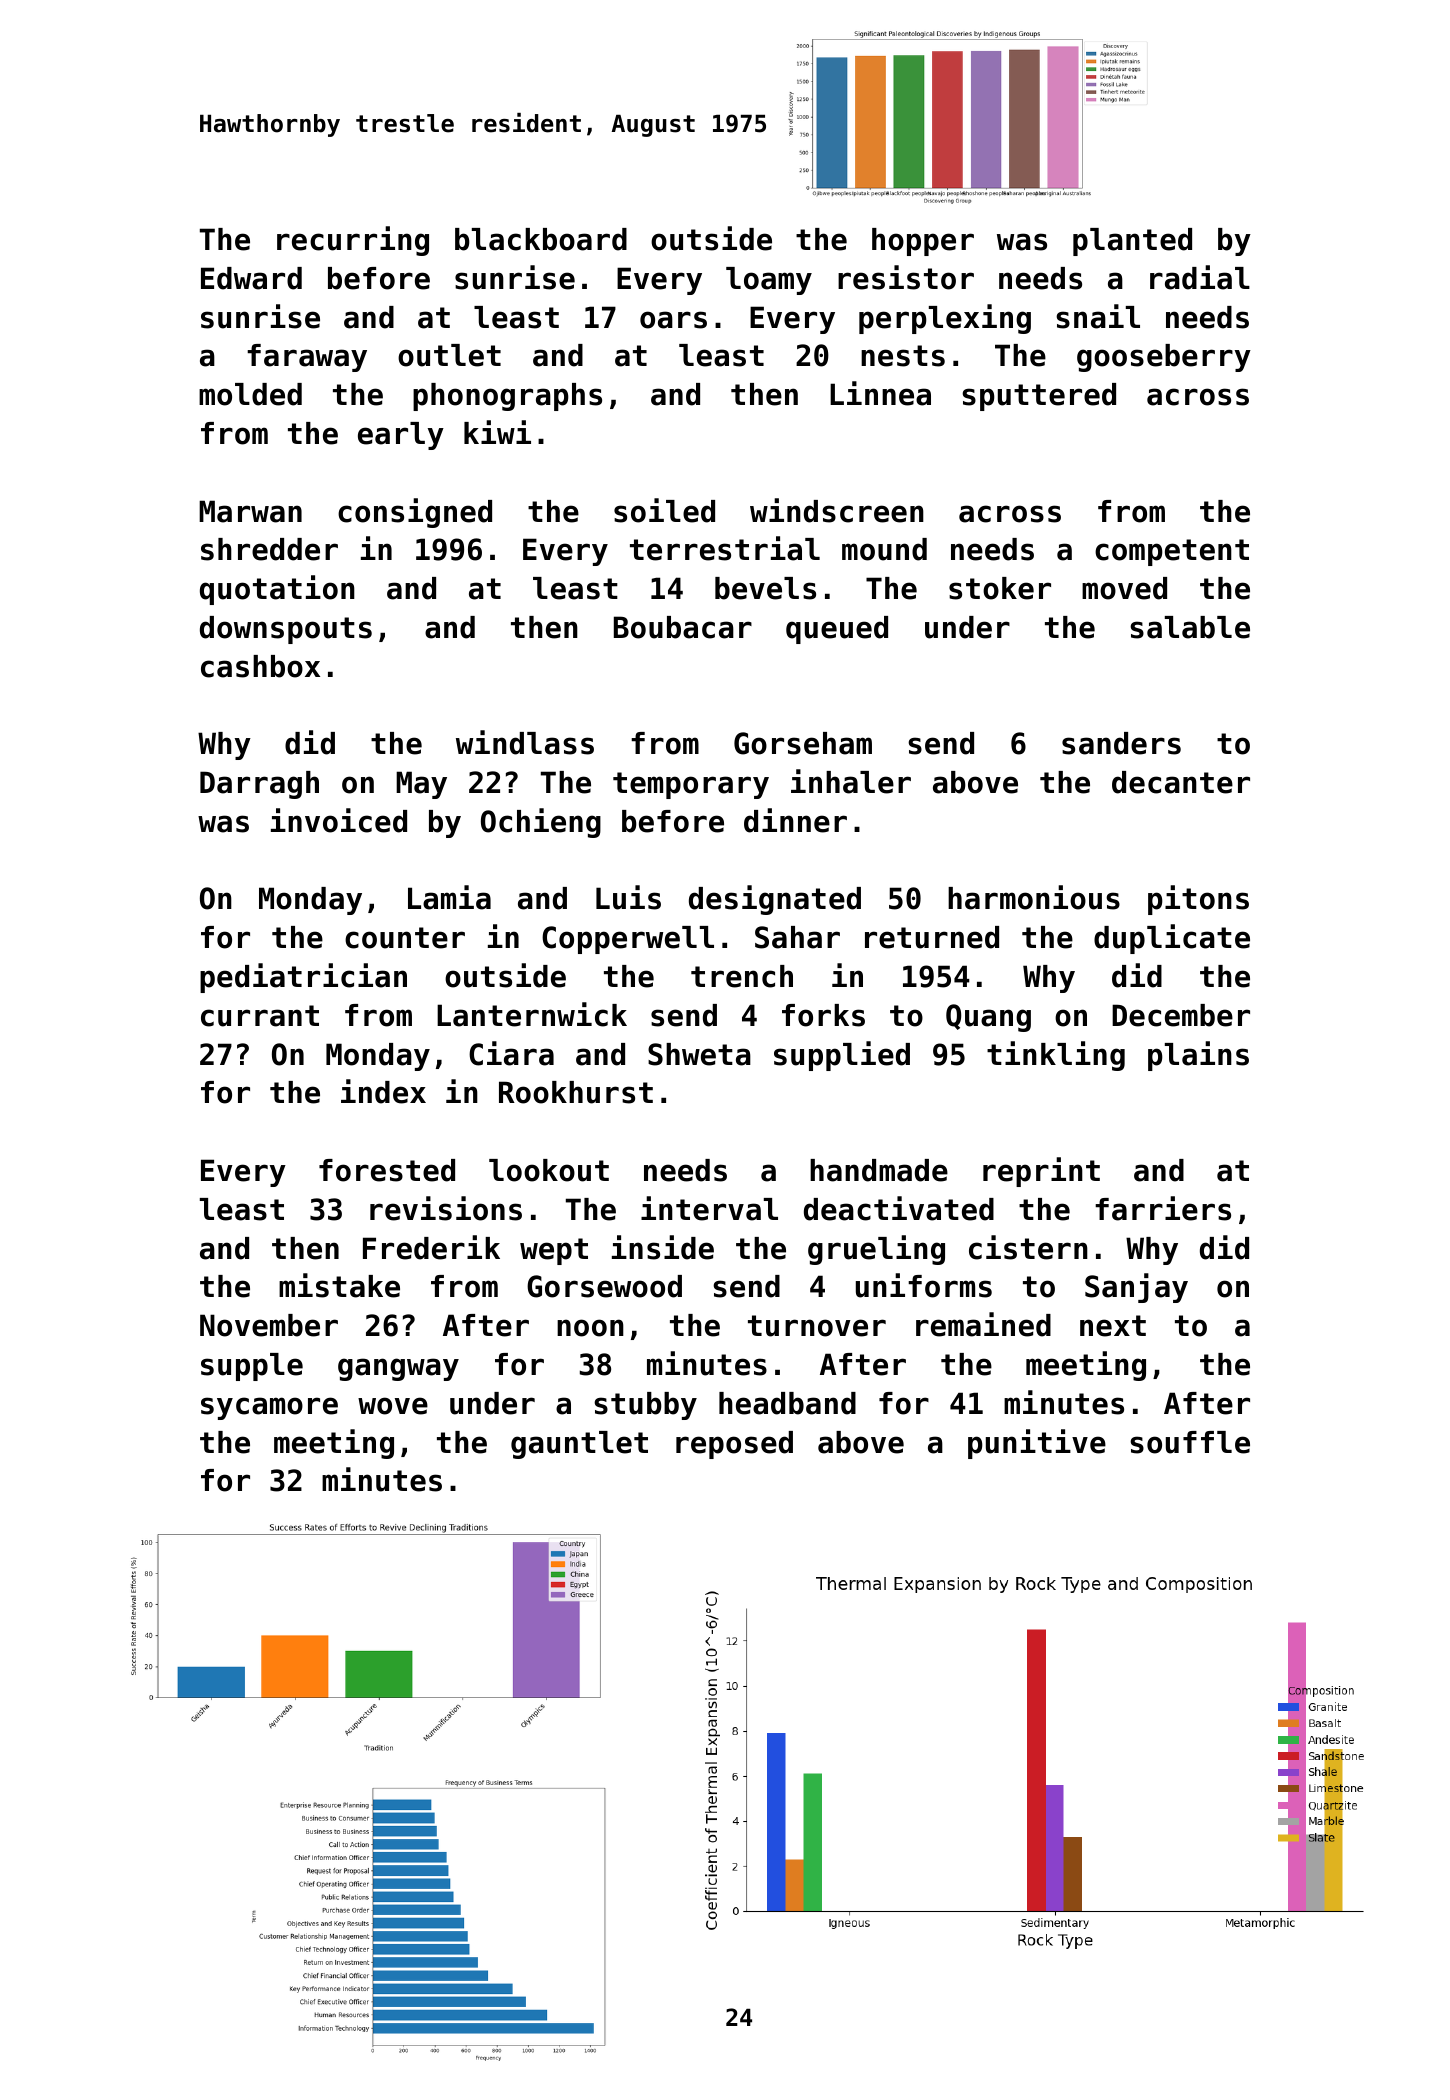  What do you see at coordinates (269, 1408) in the screenshot?
I see `sycamore` at bounding box center [269, 1408].
